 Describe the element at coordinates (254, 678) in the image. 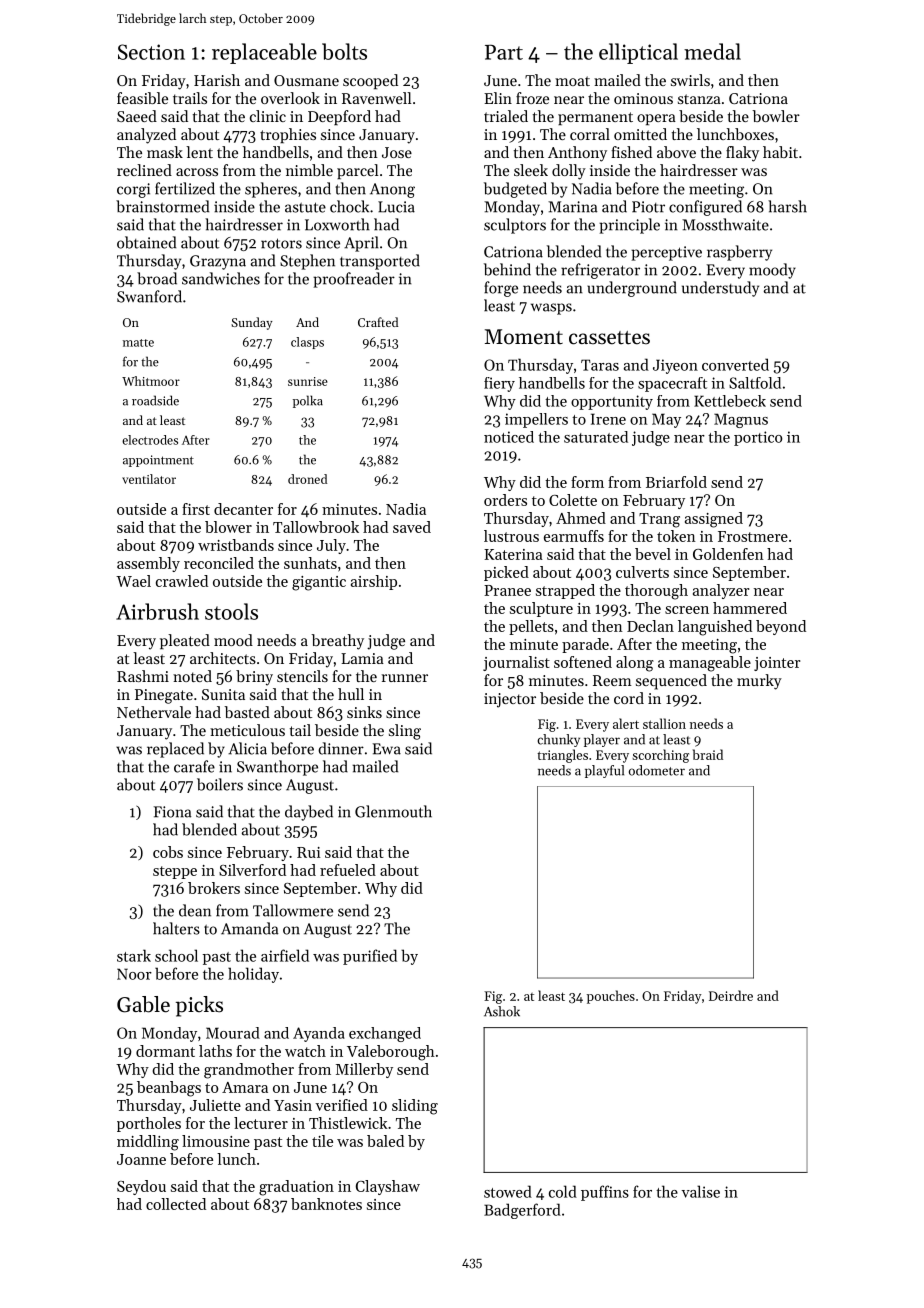

I see `briny` at that location.
